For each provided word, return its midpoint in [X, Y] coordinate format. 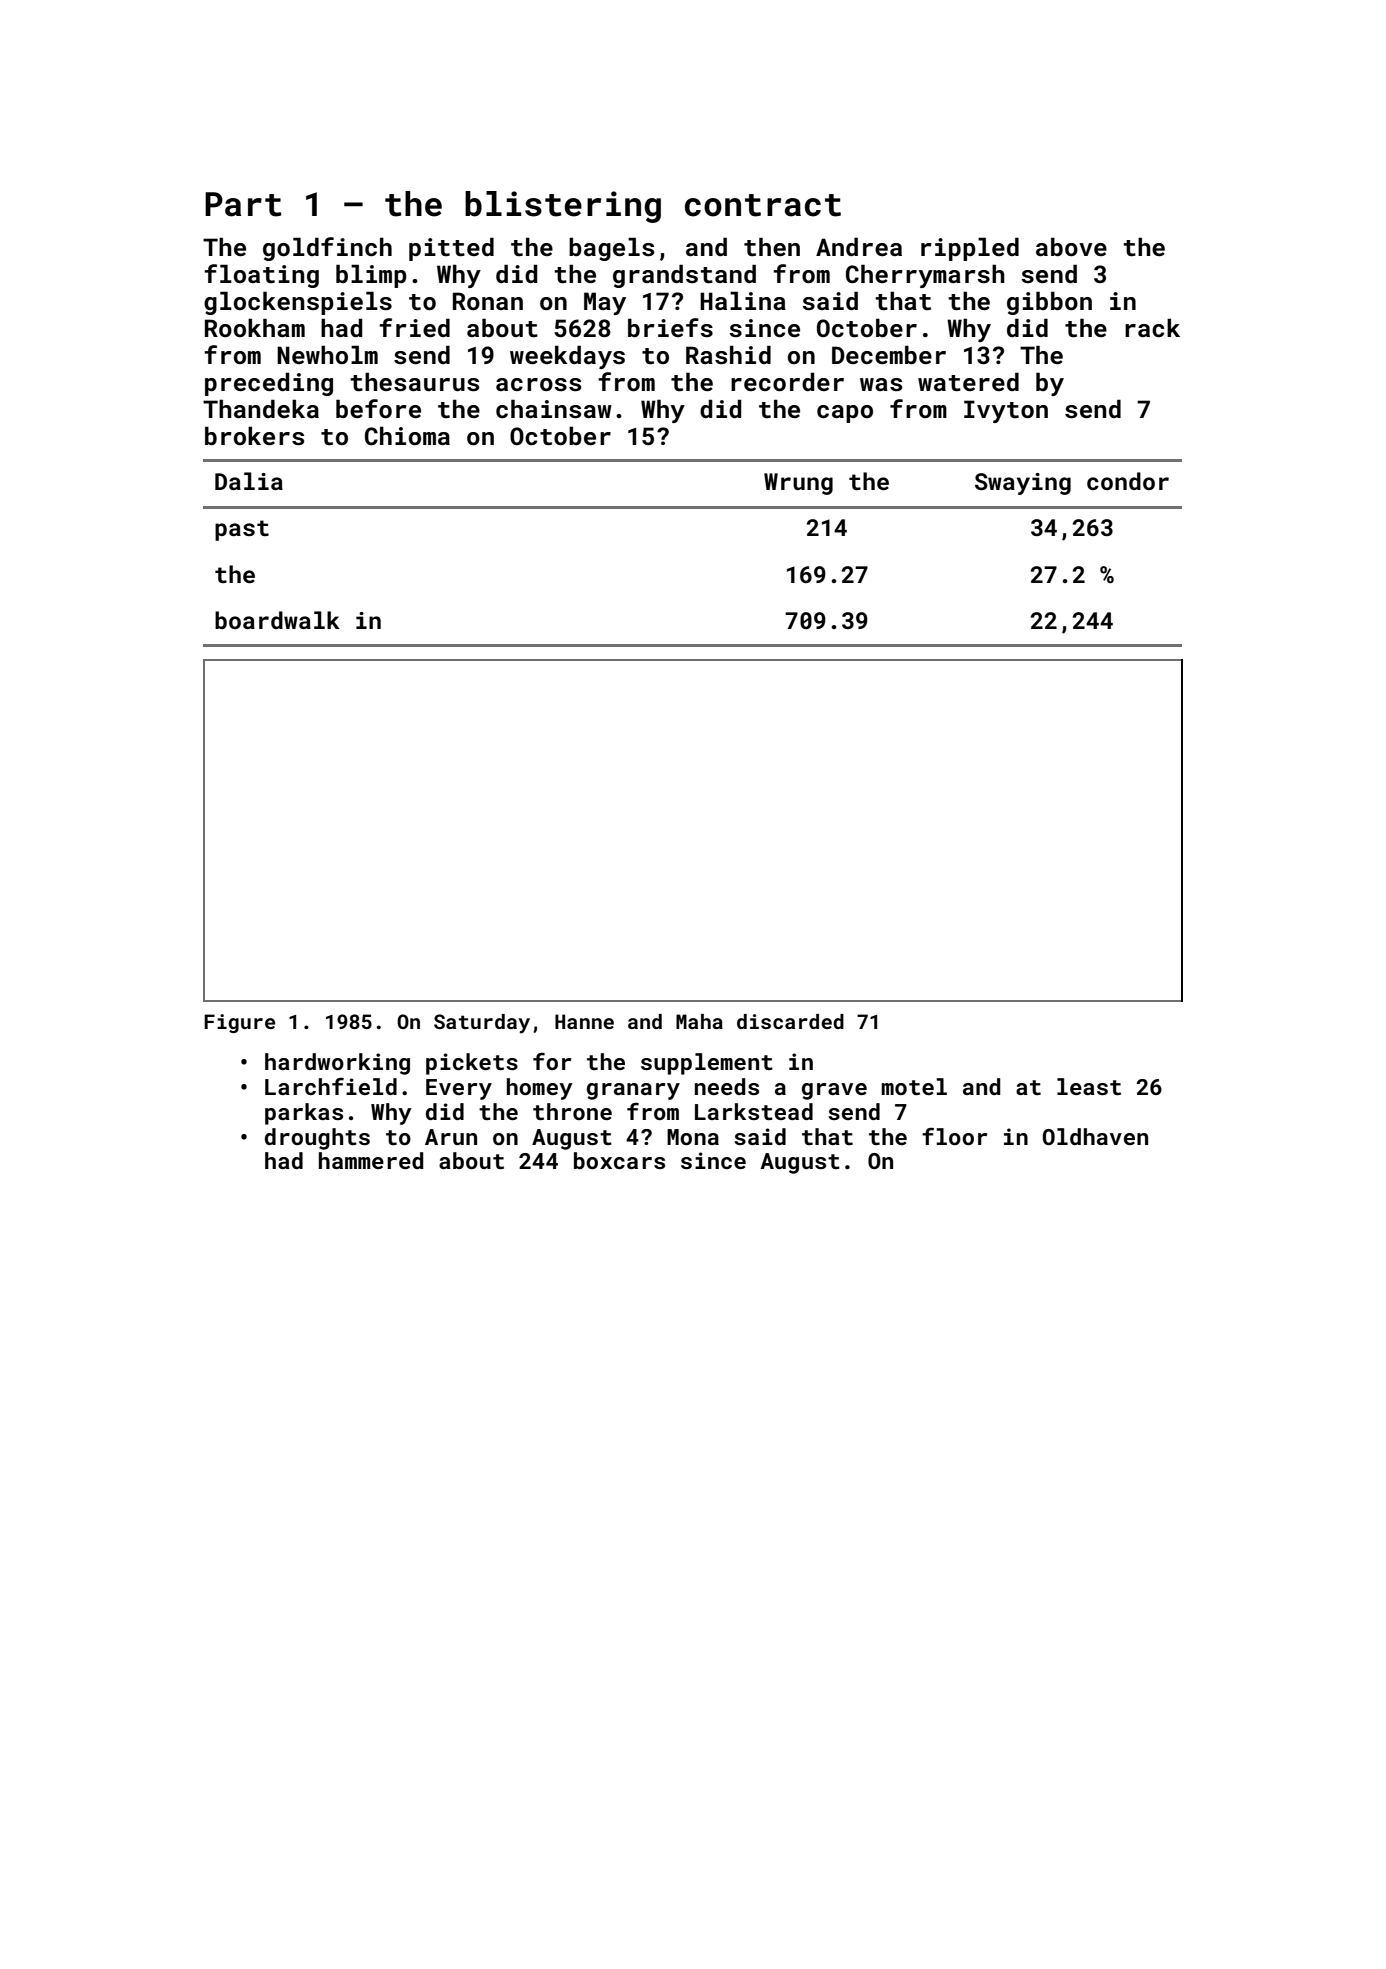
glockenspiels [298, 303]
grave [834, 1091]
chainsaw [554, 409]
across [538, 385]
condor [1128, 481]
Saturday [482, 1024]
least [1089, 1086]
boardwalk [277, 620]
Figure [239, 1023]
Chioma [407, 436]
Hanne [584, 1021]
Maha [699, 1021]
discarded [790, 1021]
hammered [371, 1160]
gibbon [1049, 303]
